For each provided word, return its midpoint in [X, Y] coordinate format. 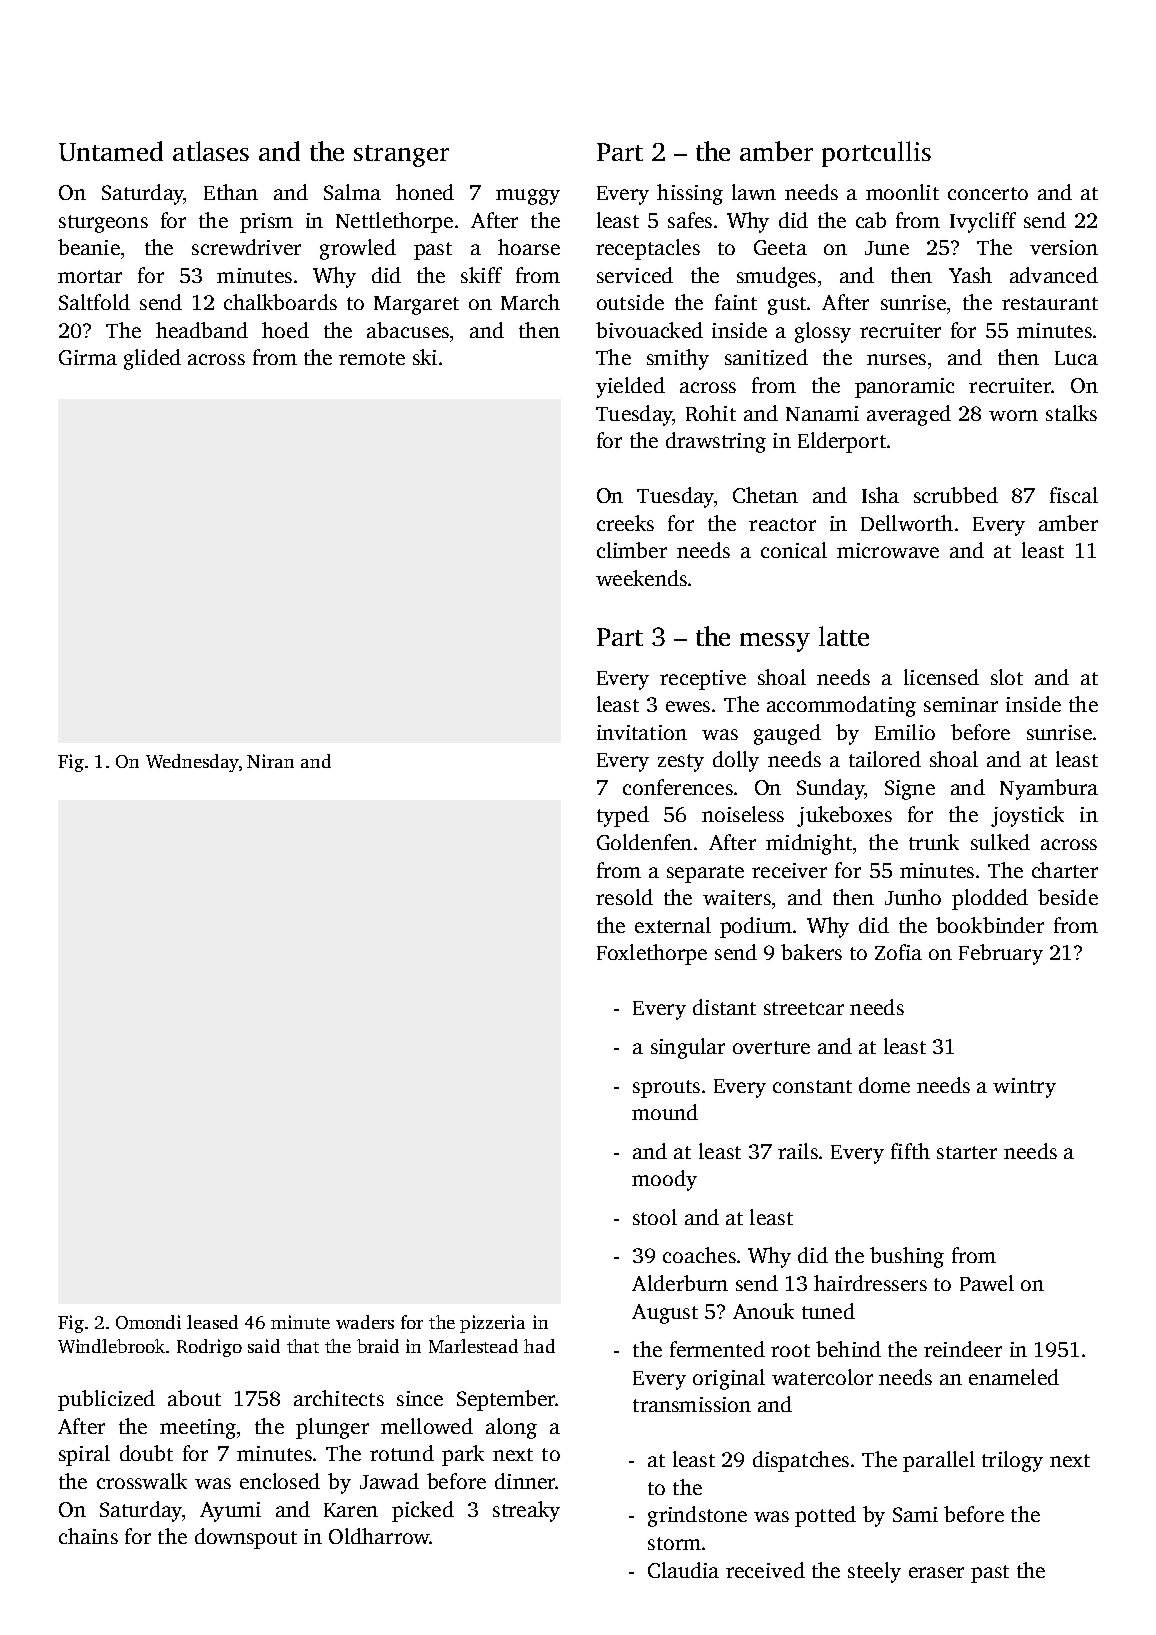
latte [844, 636]
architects [339, 1398]
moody [664, 1180]
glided [152, 359]
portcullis [876, 154]
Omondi [148, 1322]
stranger [401, 156]
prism [266, 223]
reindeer [963, 1349]
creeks [625, 523]
